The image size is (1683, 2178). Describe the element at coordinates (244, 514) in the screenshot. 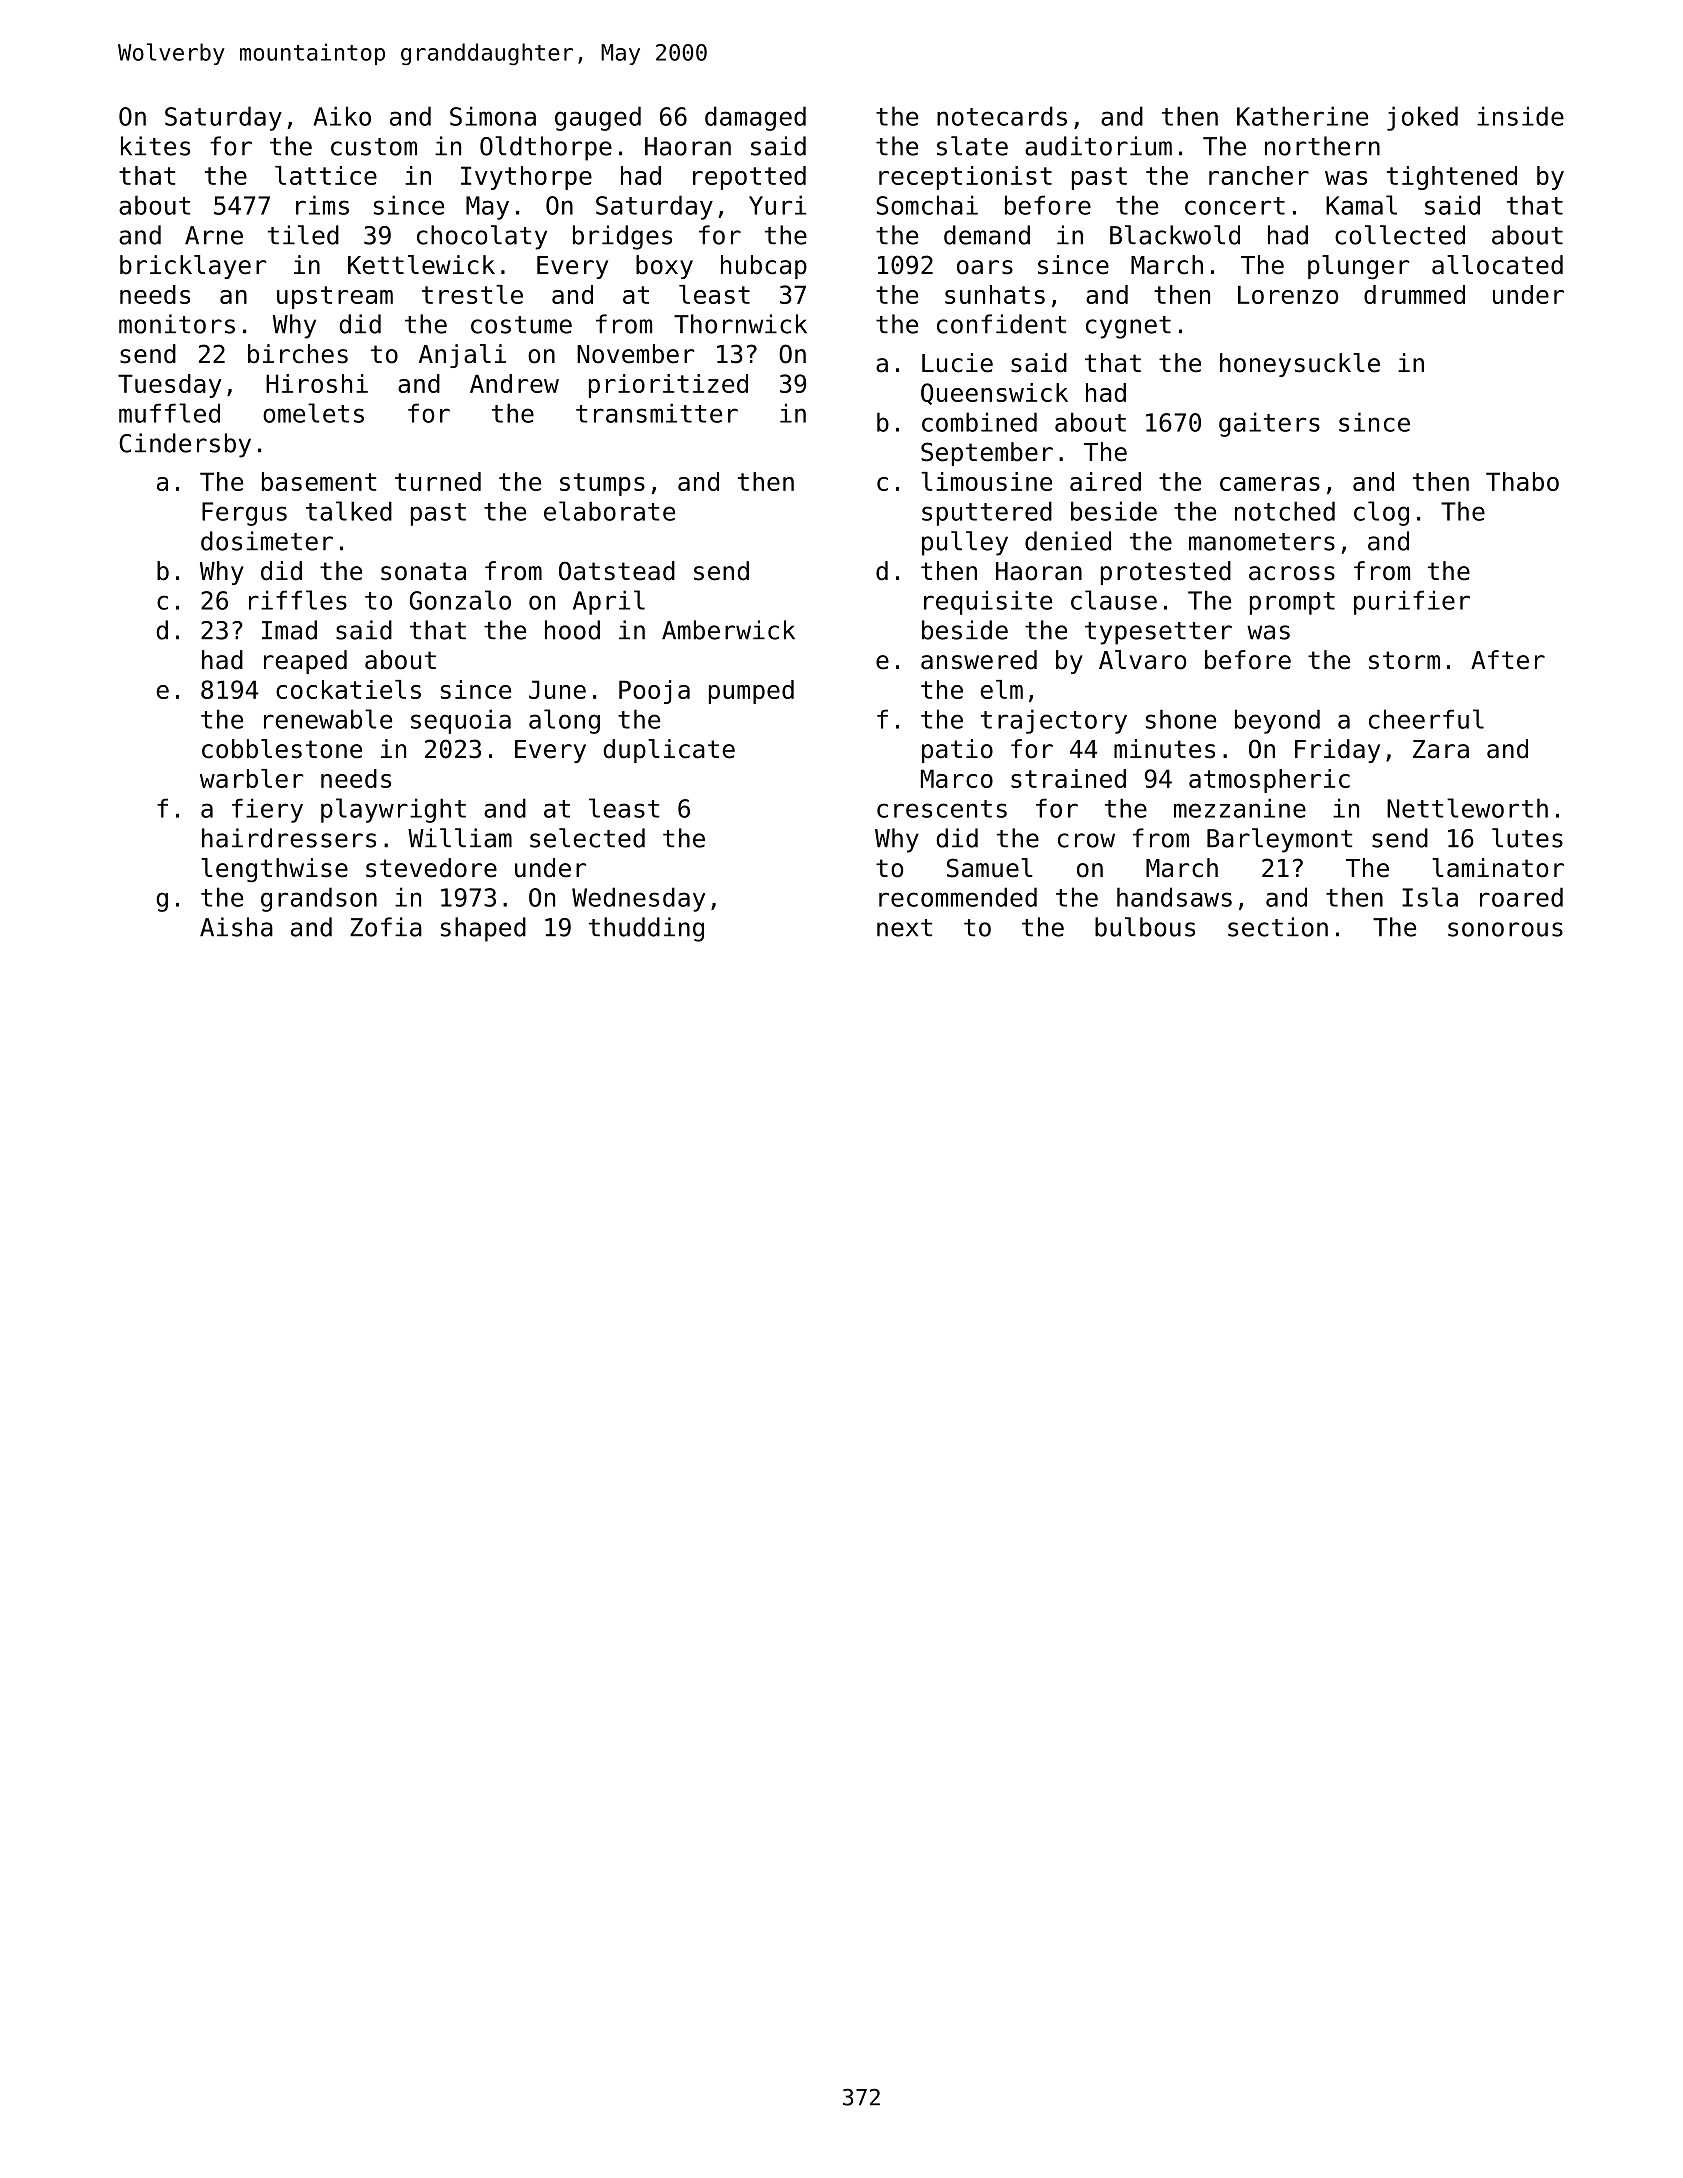

I see `Fergus` at that location.
